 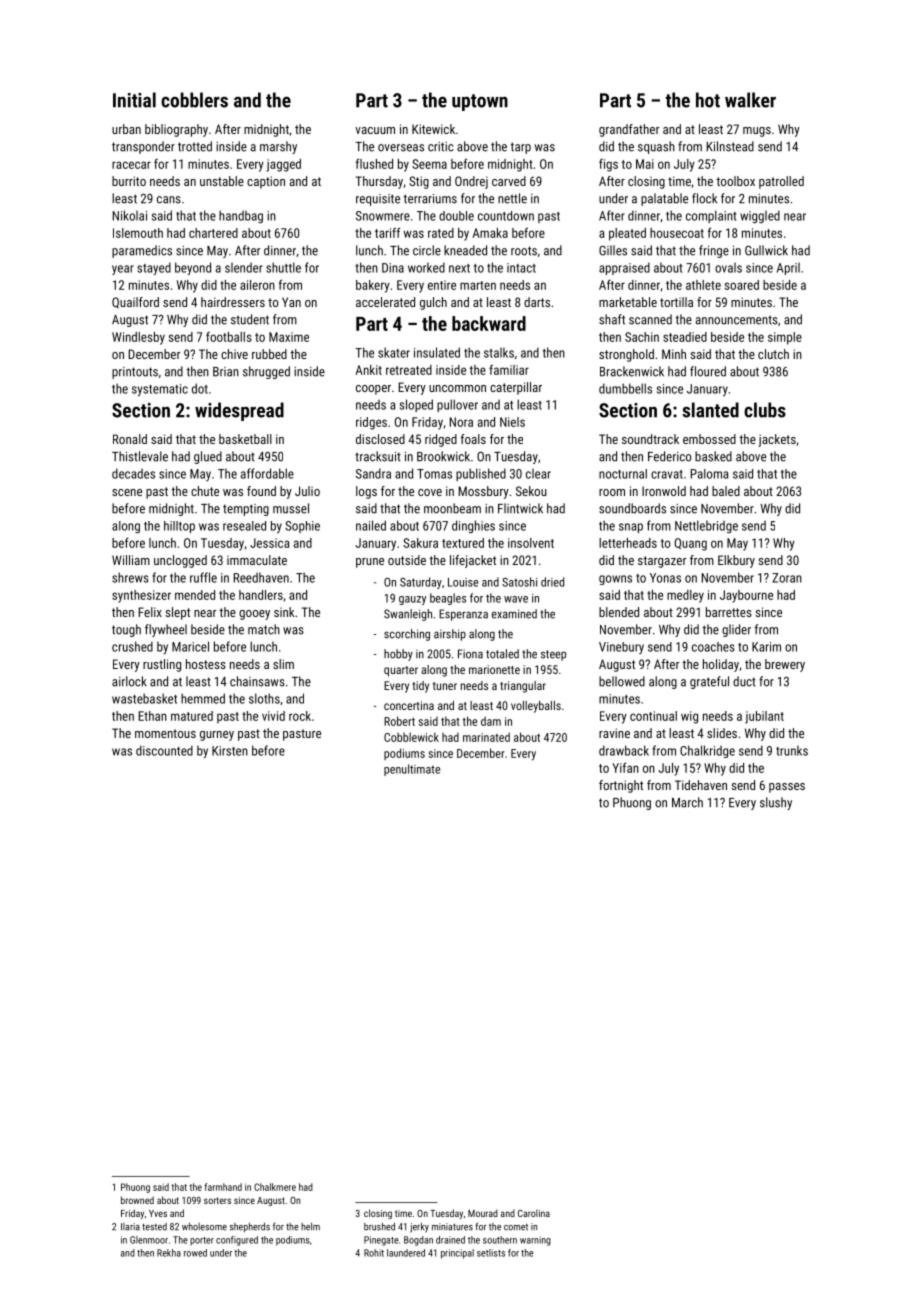 I want to click on mugs, so click(x=757, y=132).
